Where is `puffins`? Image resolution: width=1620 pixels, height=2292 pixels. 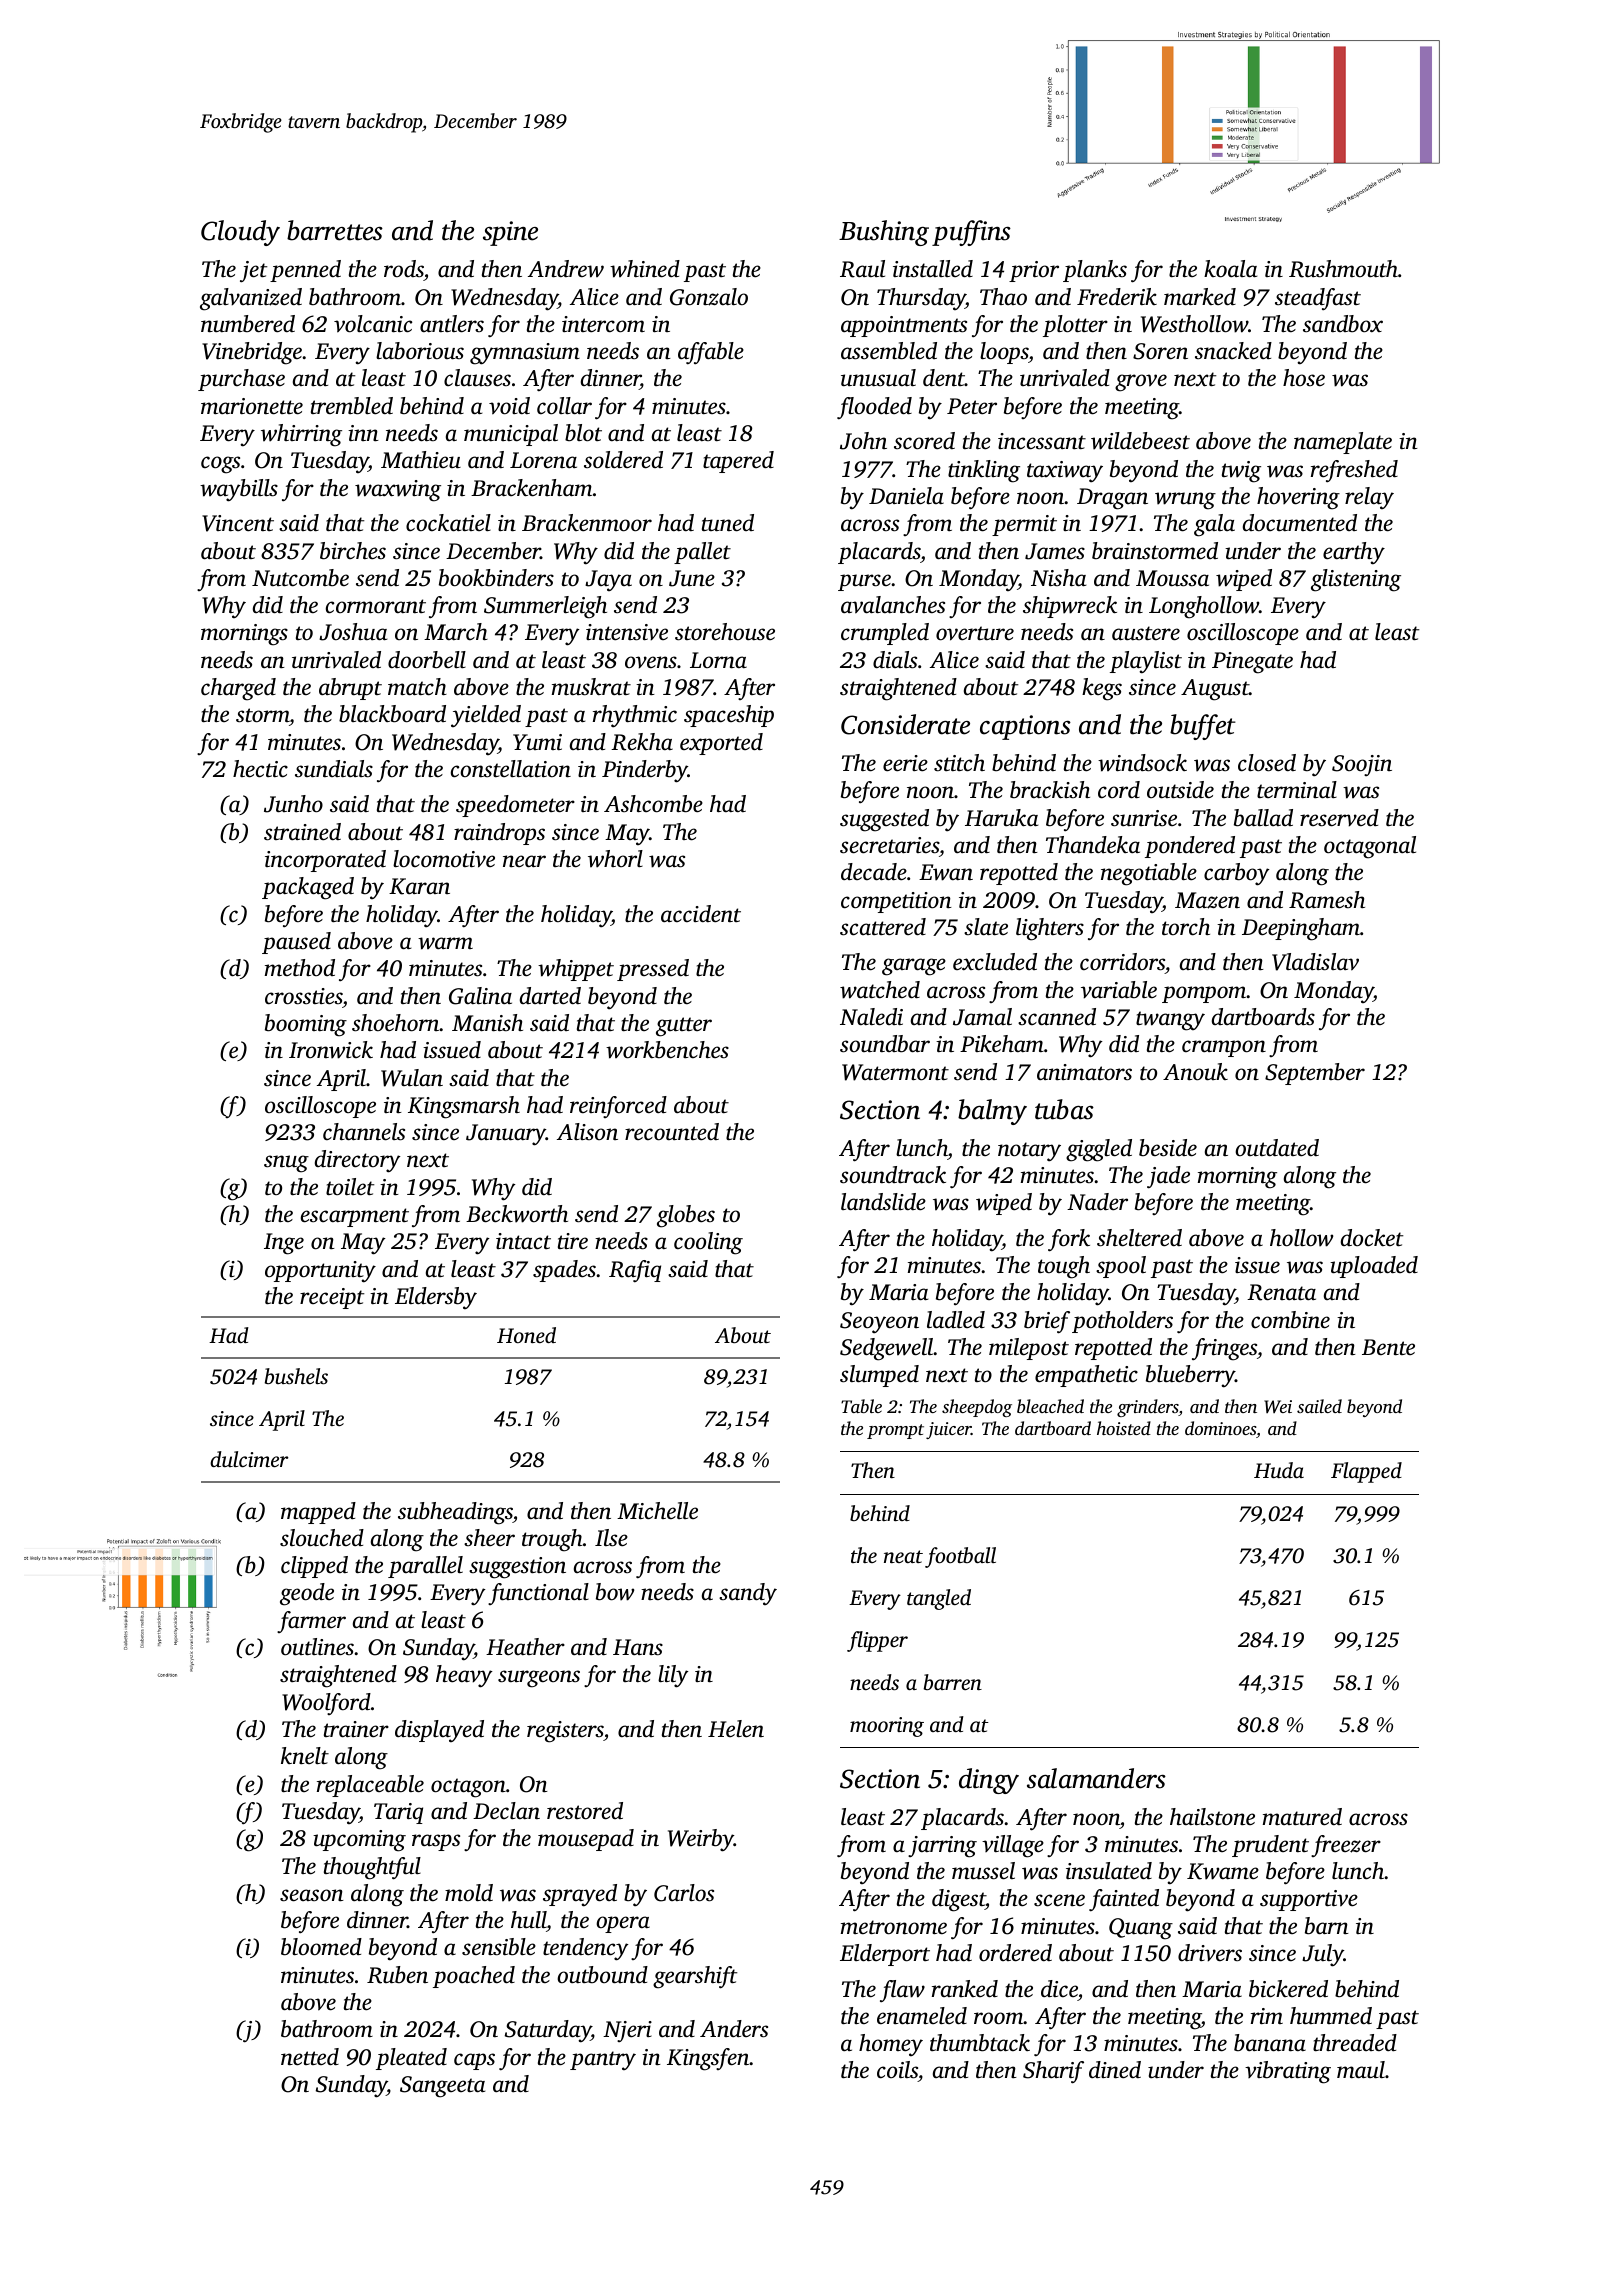
puffins is located at coordinates (971, 233).
